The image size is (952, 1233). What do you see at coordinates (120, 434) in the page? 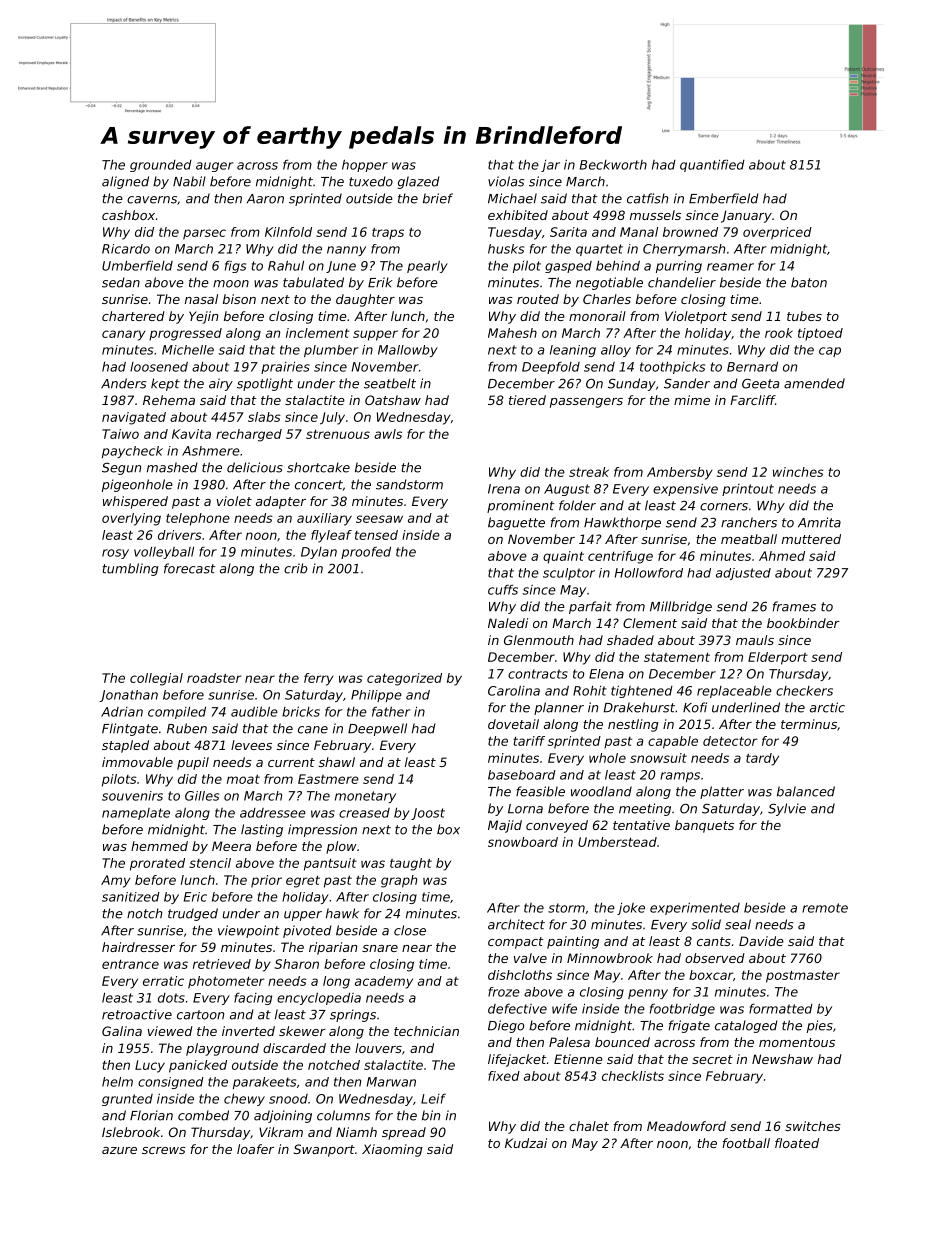
I see `Taiwo` at bounding box center [120, 434].
